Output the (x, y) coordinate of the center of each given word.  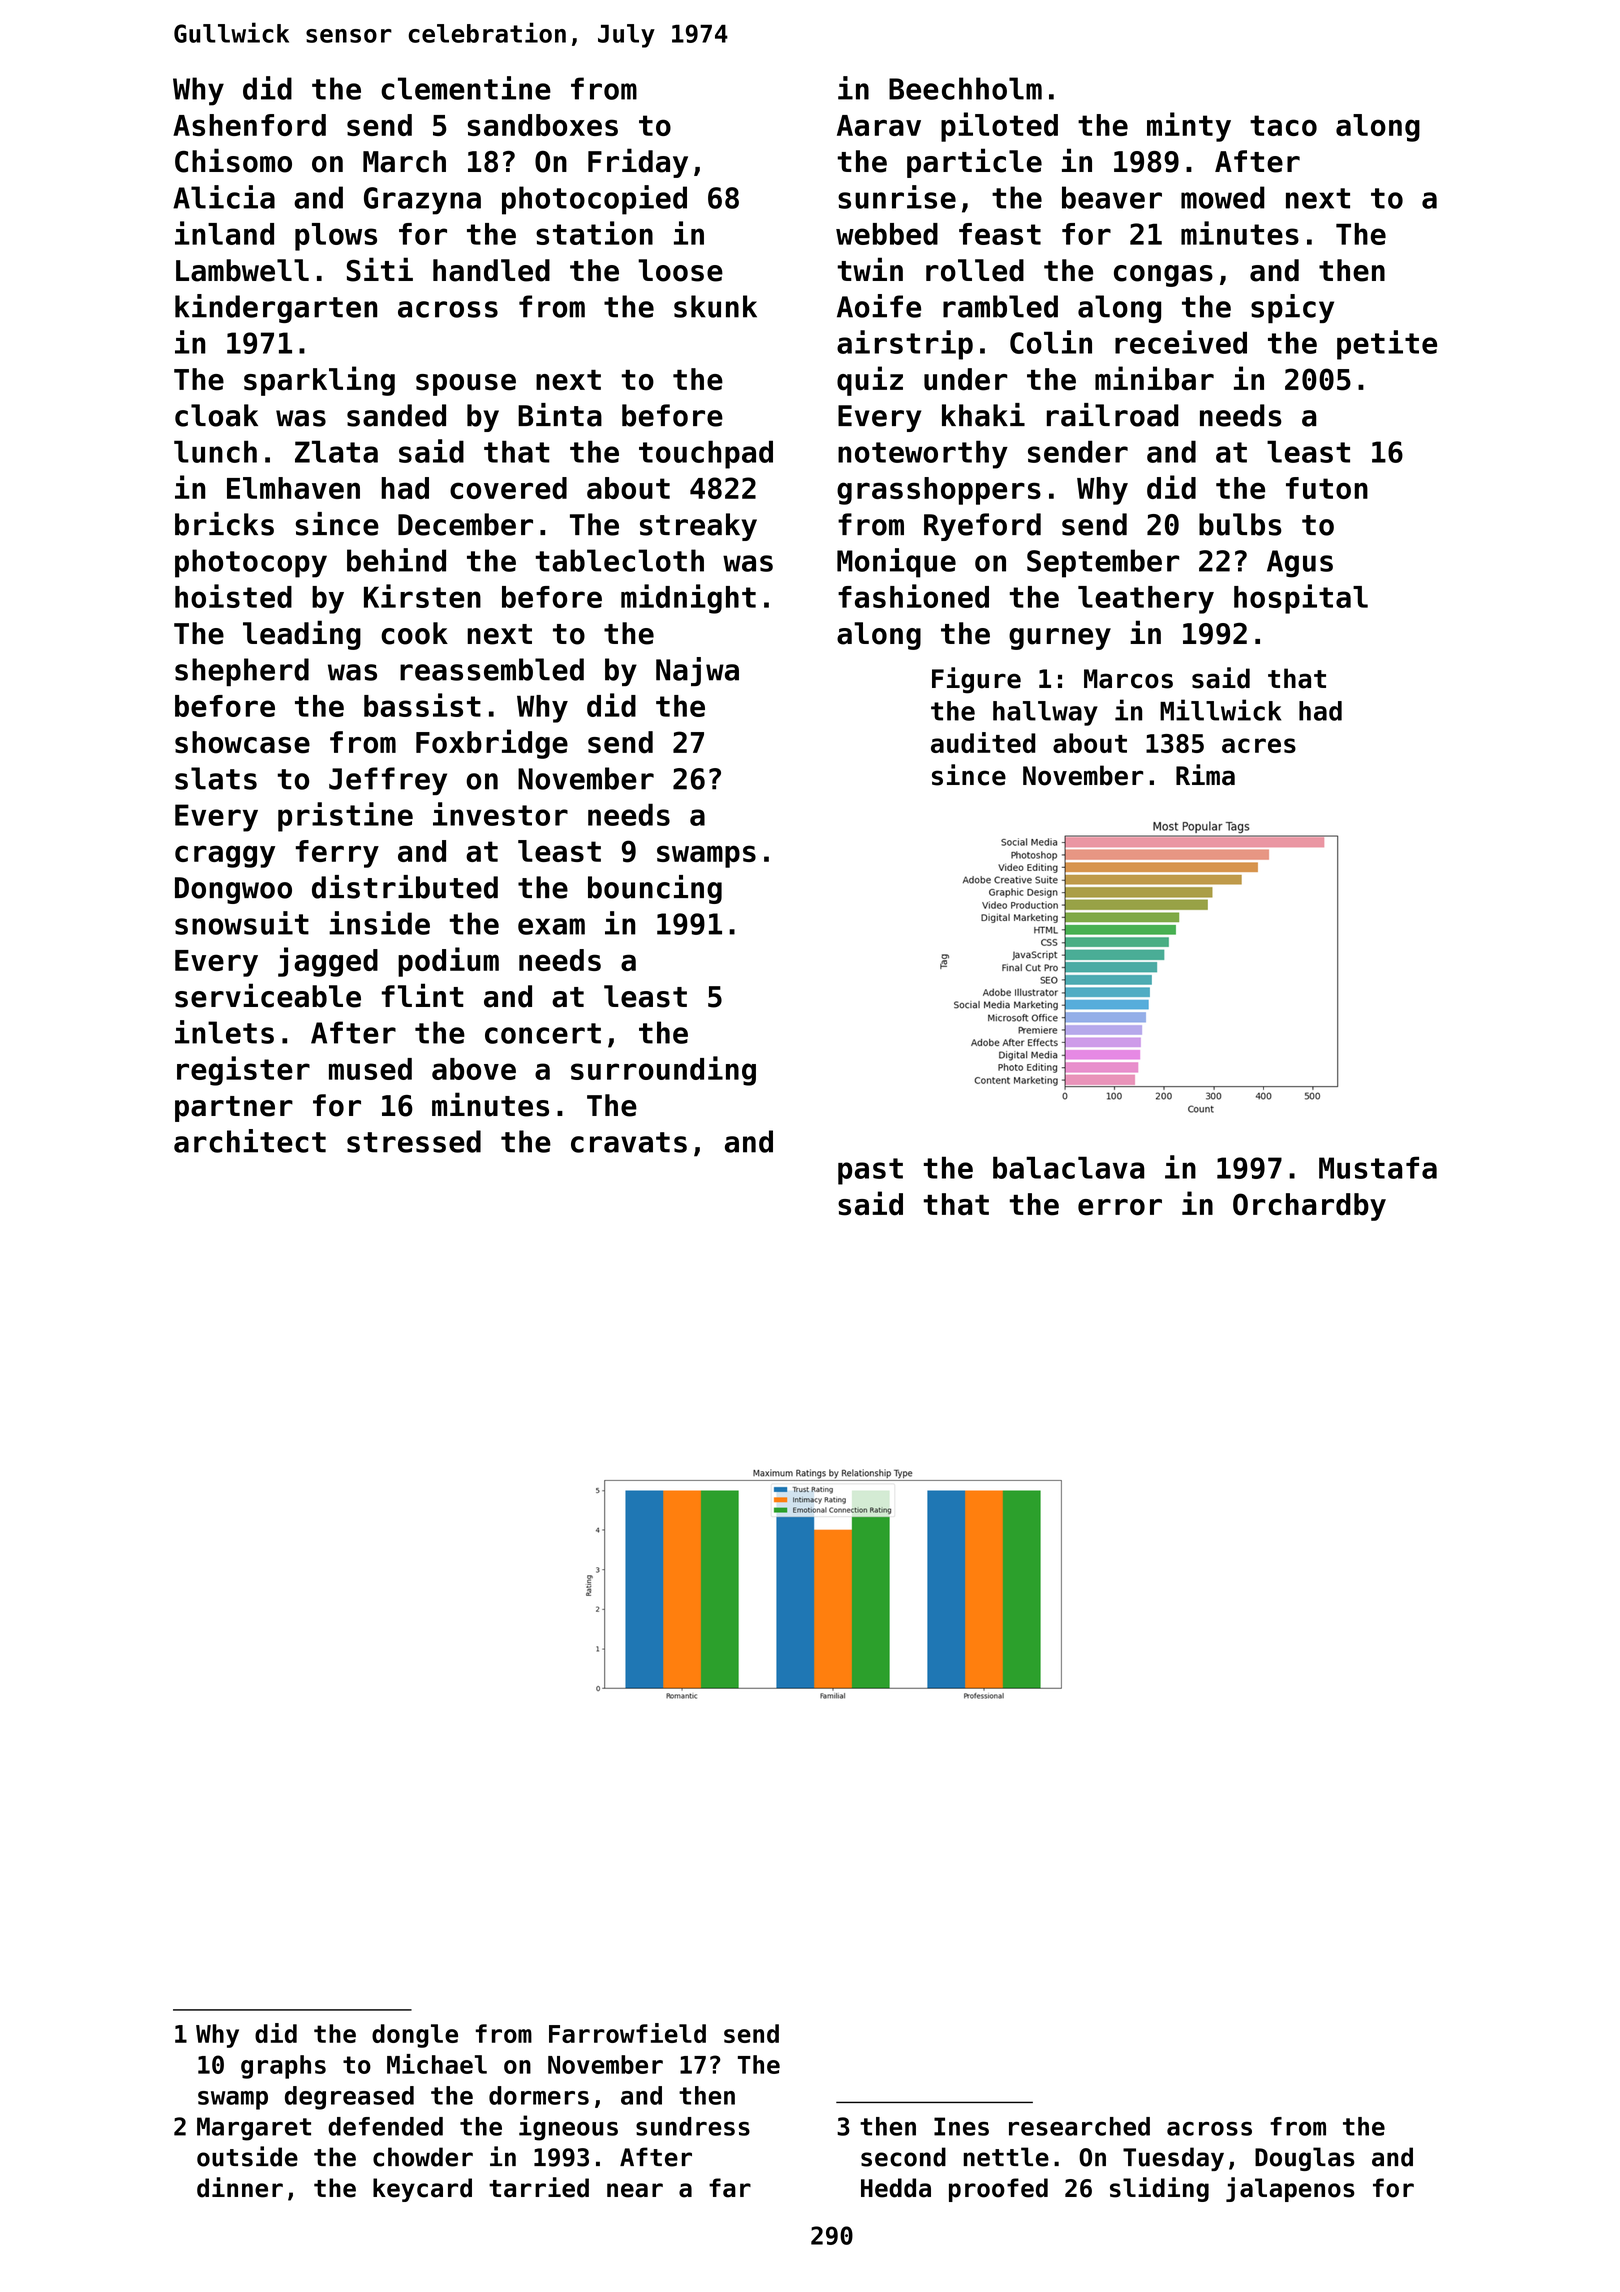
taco (1283, 125)
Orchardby (1309, 1207)
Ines (961, 2126)
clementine (466, 88)
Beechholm (965, 88)
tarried (539, 2187)
